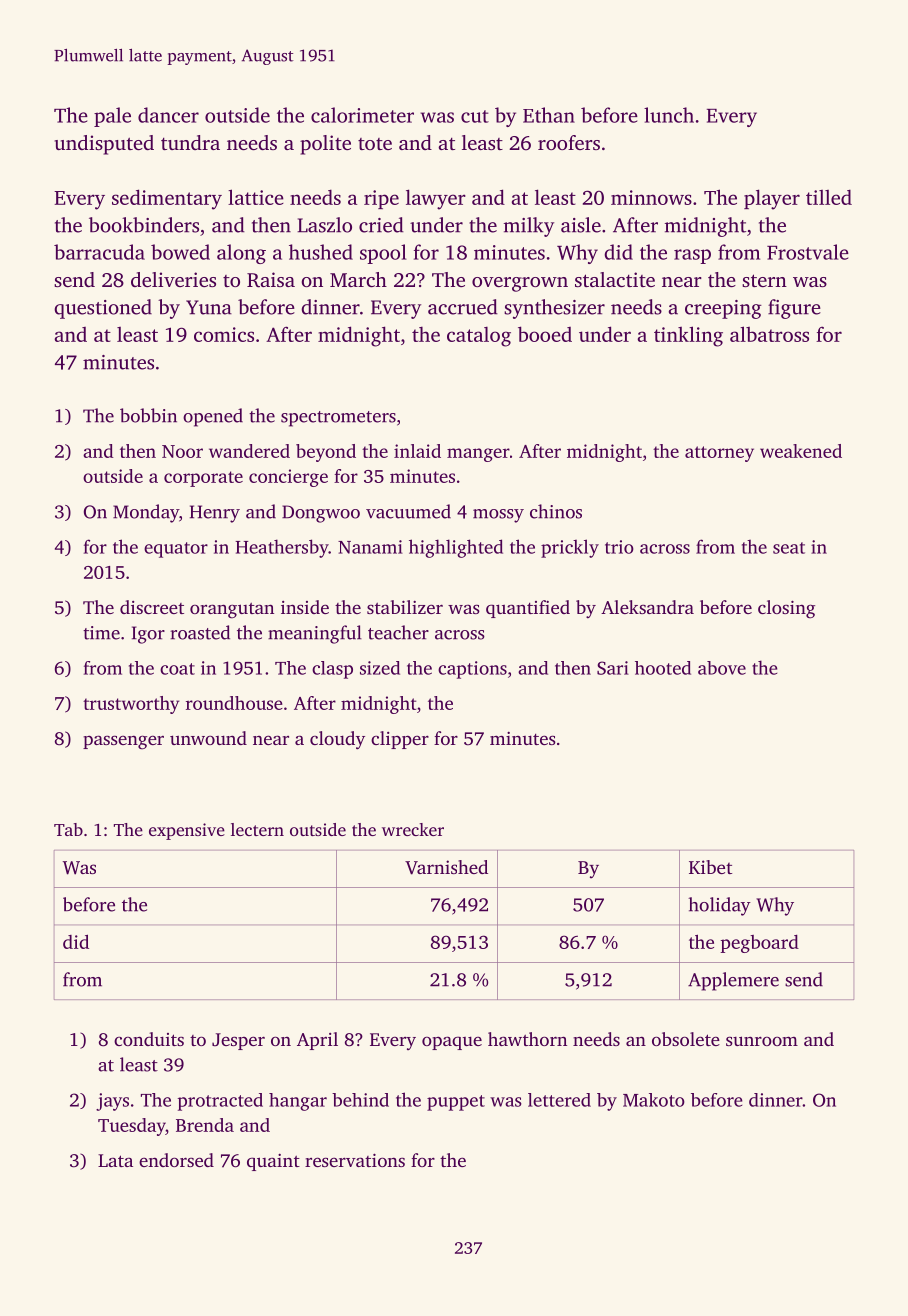 The width and height of the screenshot is (908, 1316). Describe the element at coordinates (463, 307) in the screenshot. I see `accrued` at that location.
